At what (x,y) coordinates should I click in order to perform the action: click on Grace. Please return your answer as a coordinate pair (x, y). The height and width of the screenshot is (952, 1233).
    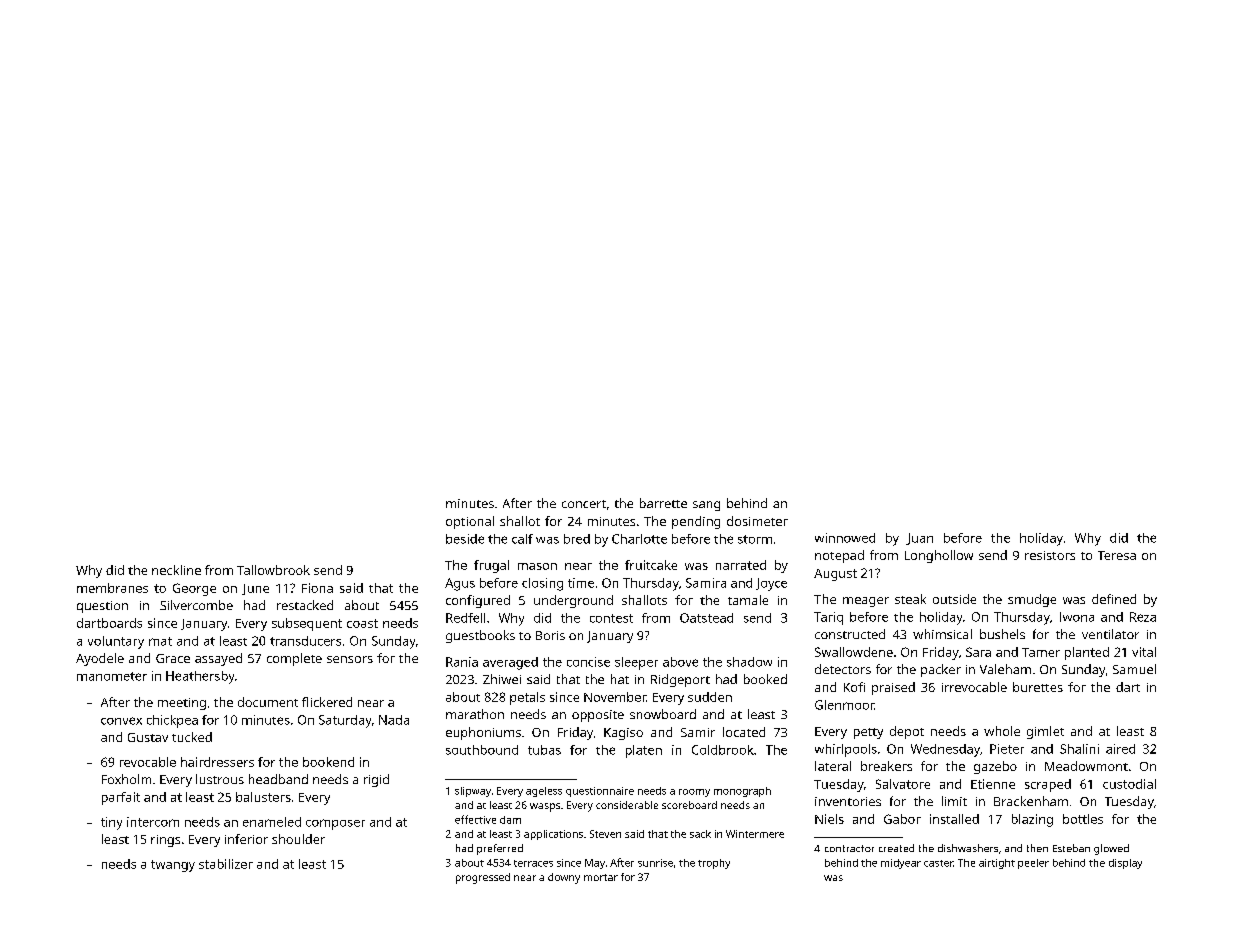
    Looking at the image, I should click on (173, 658).
